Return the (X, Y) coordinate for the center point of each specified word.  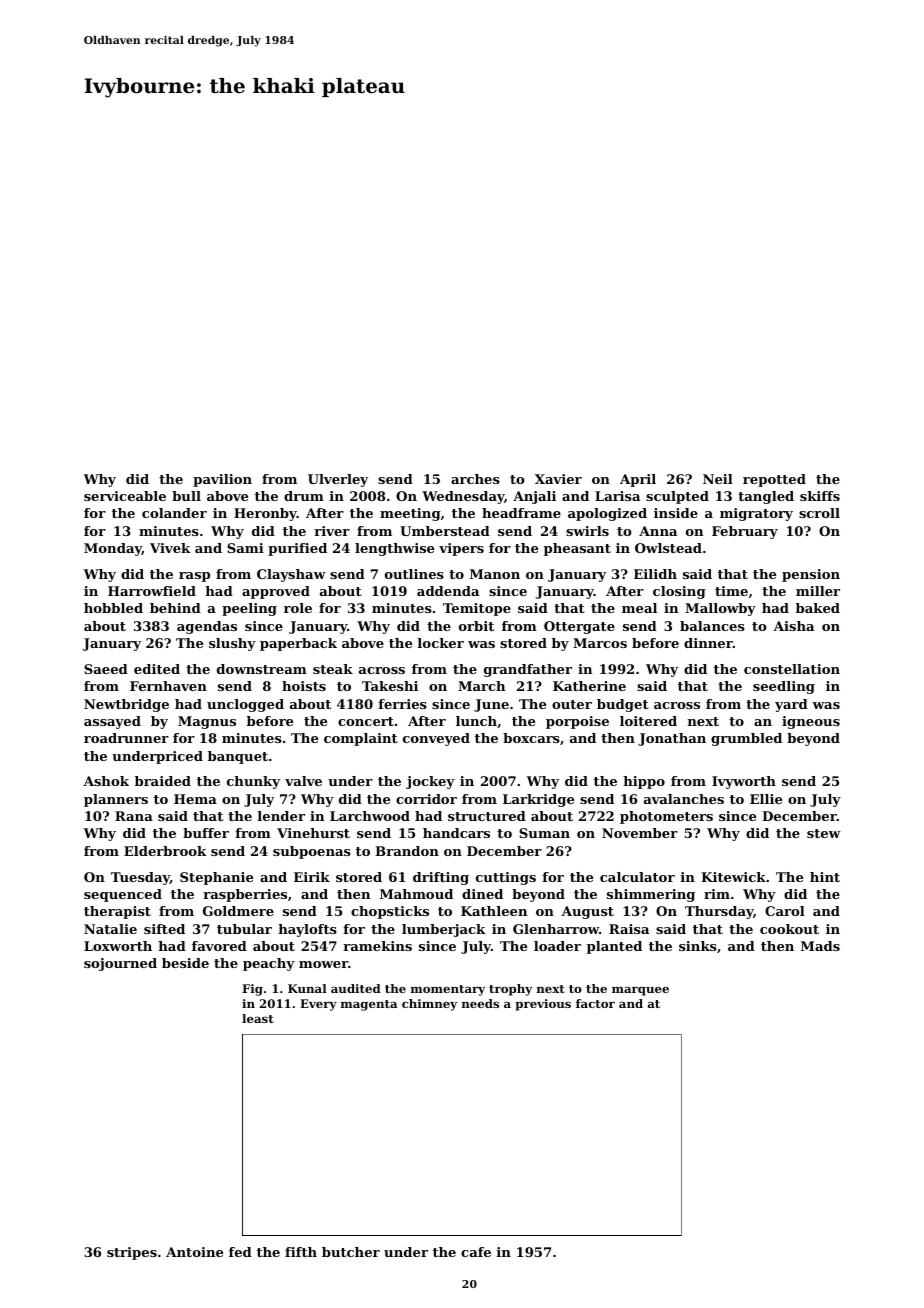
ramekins (377, 946)
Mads (820, 946)
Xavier (558, 479)
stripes (132, 1253)
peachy (269, 964)
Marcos (600, 643)
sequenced (123, 895)
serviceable (125, 496)
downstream (262, 669)
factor (595, 1003)
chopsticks (390, 912)
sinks (698, 946)
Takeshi (390, 686)
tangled (766, 497)
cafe (476, 1252)
